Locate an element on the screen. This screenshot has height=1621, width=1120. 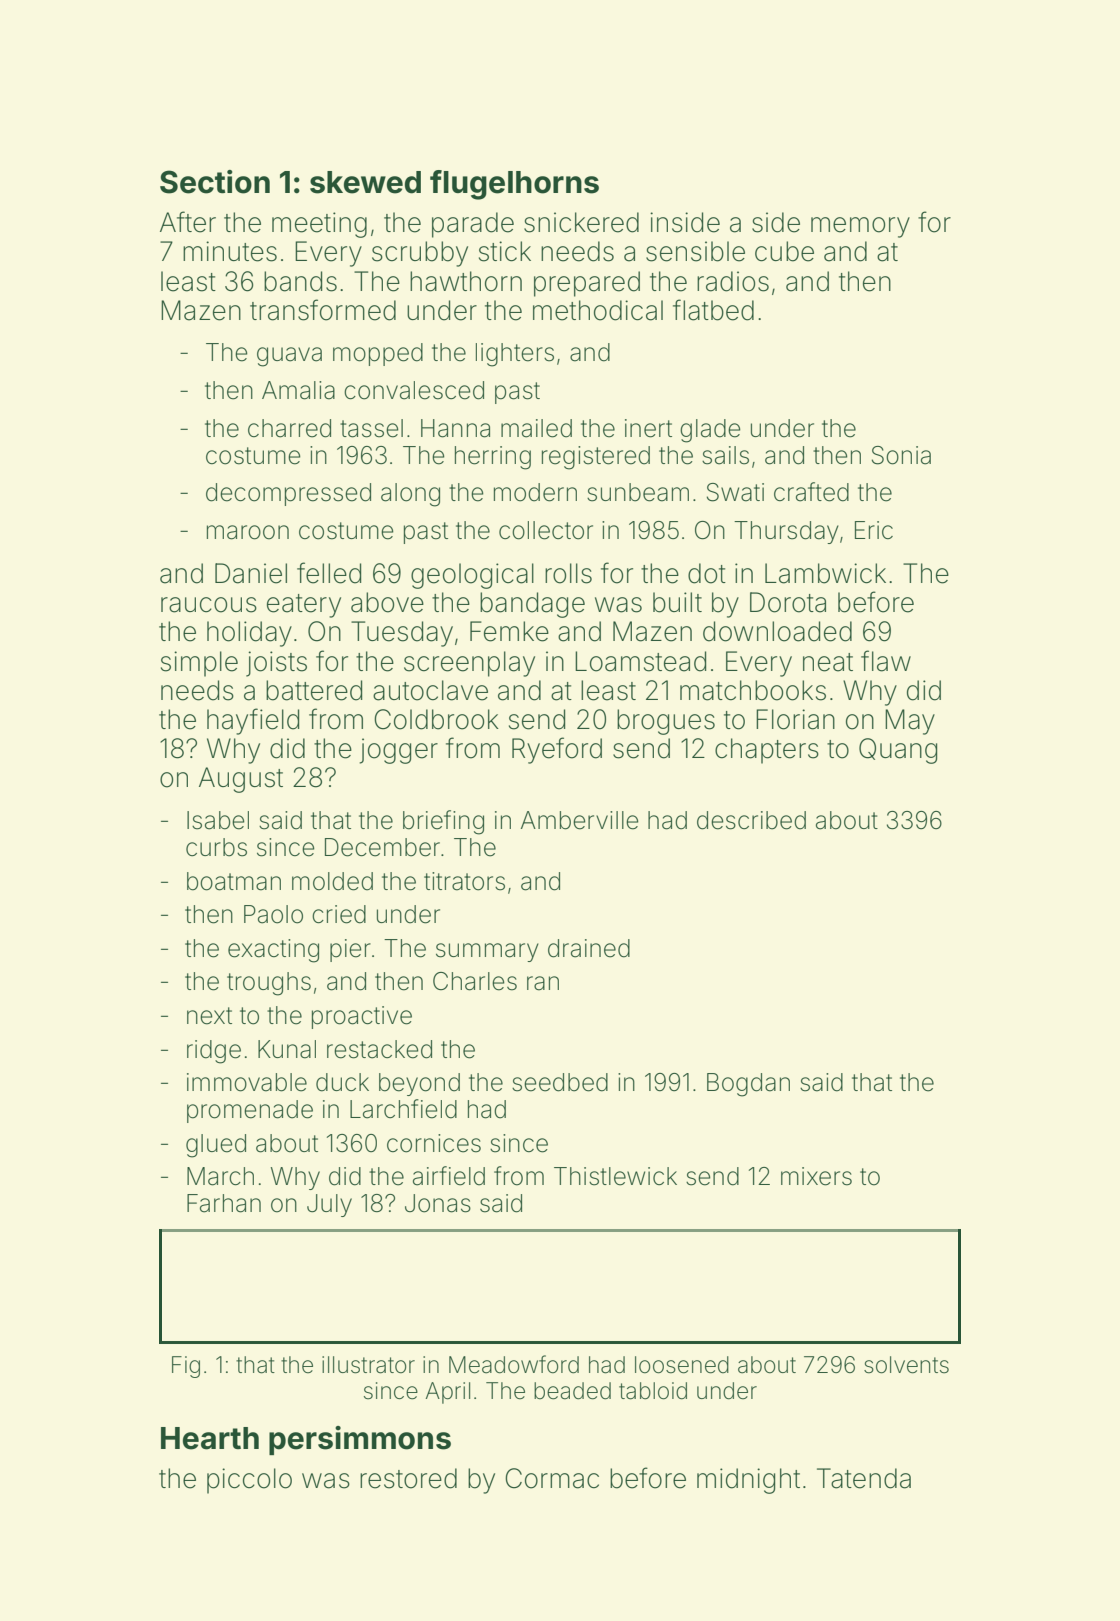
boatman is located at coordinates (234, 881).
